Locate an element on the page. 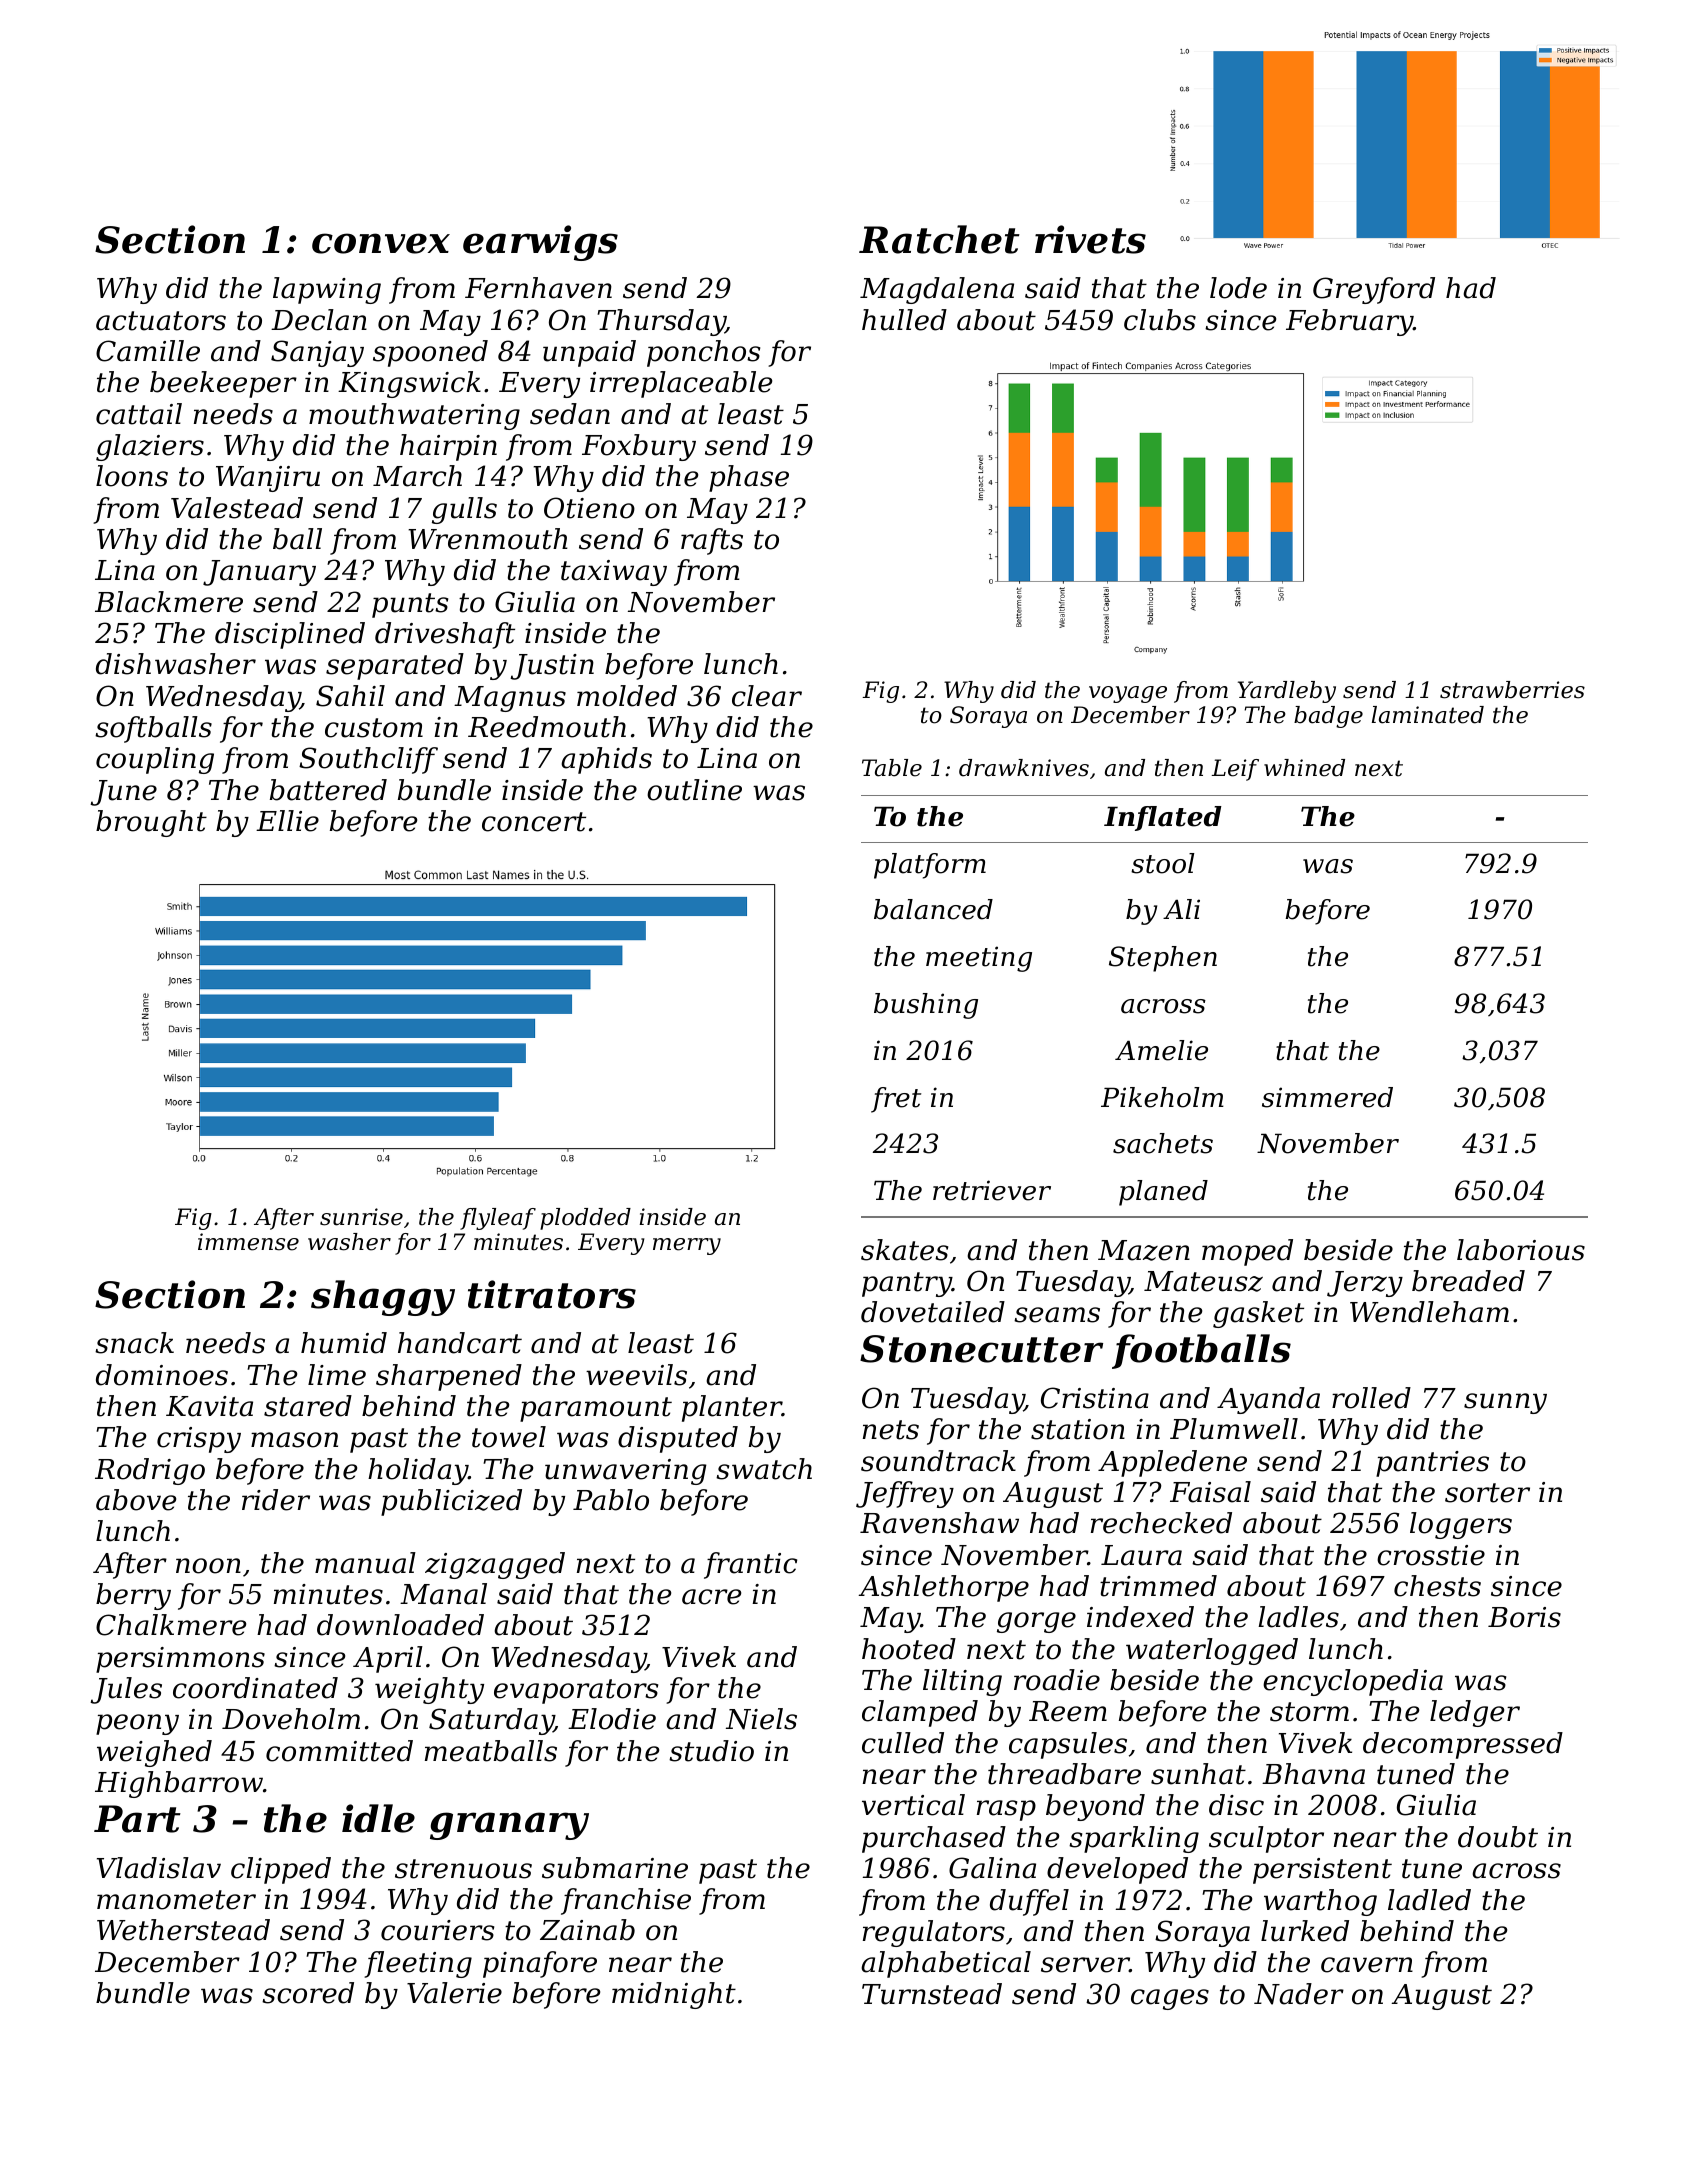  fret is located at coordinates (896, 1100).
